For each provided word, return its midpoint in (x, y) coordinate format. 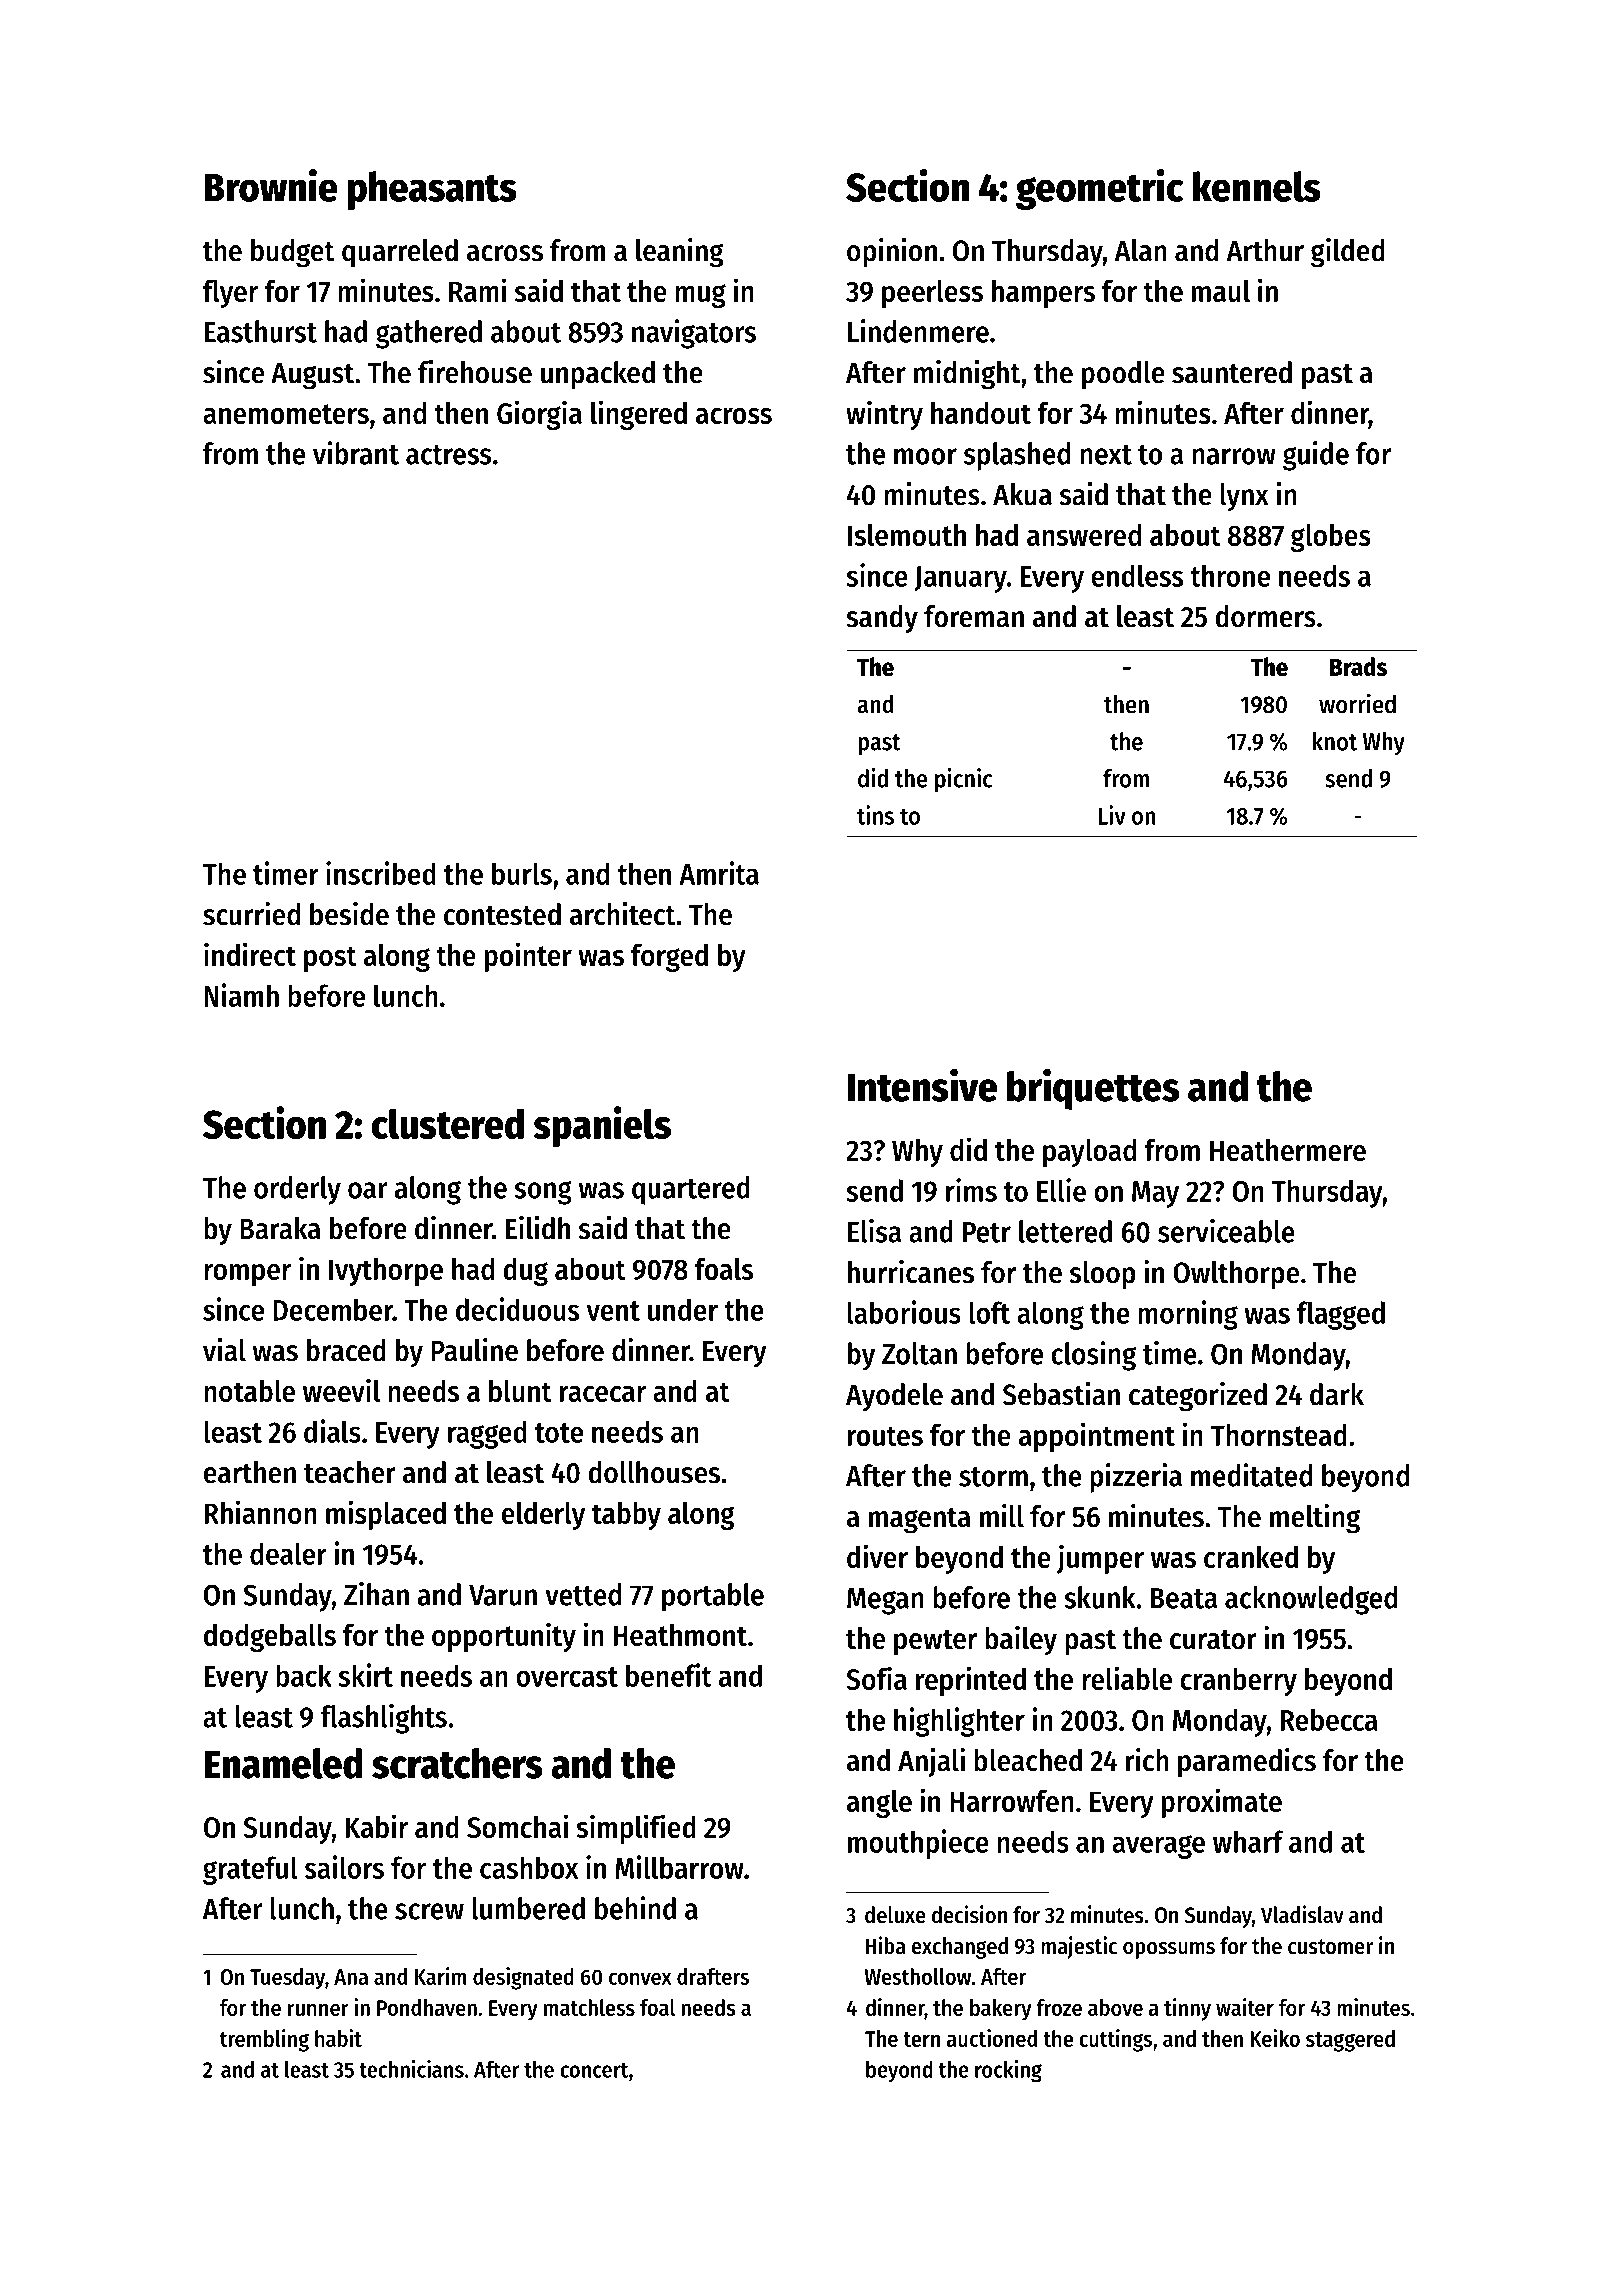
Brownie (271, 185)
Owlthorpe (1236, 1275)
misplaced (386, 1515)
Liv (1112, 815)
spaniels (602, 1127)
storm (993, 1477)
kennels (1256, 186)
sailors (344, 1867)
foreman (974, 616)
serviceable (1226, 1231)
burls (522, 873)
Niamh (242, 995)
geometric (1100, 189)
